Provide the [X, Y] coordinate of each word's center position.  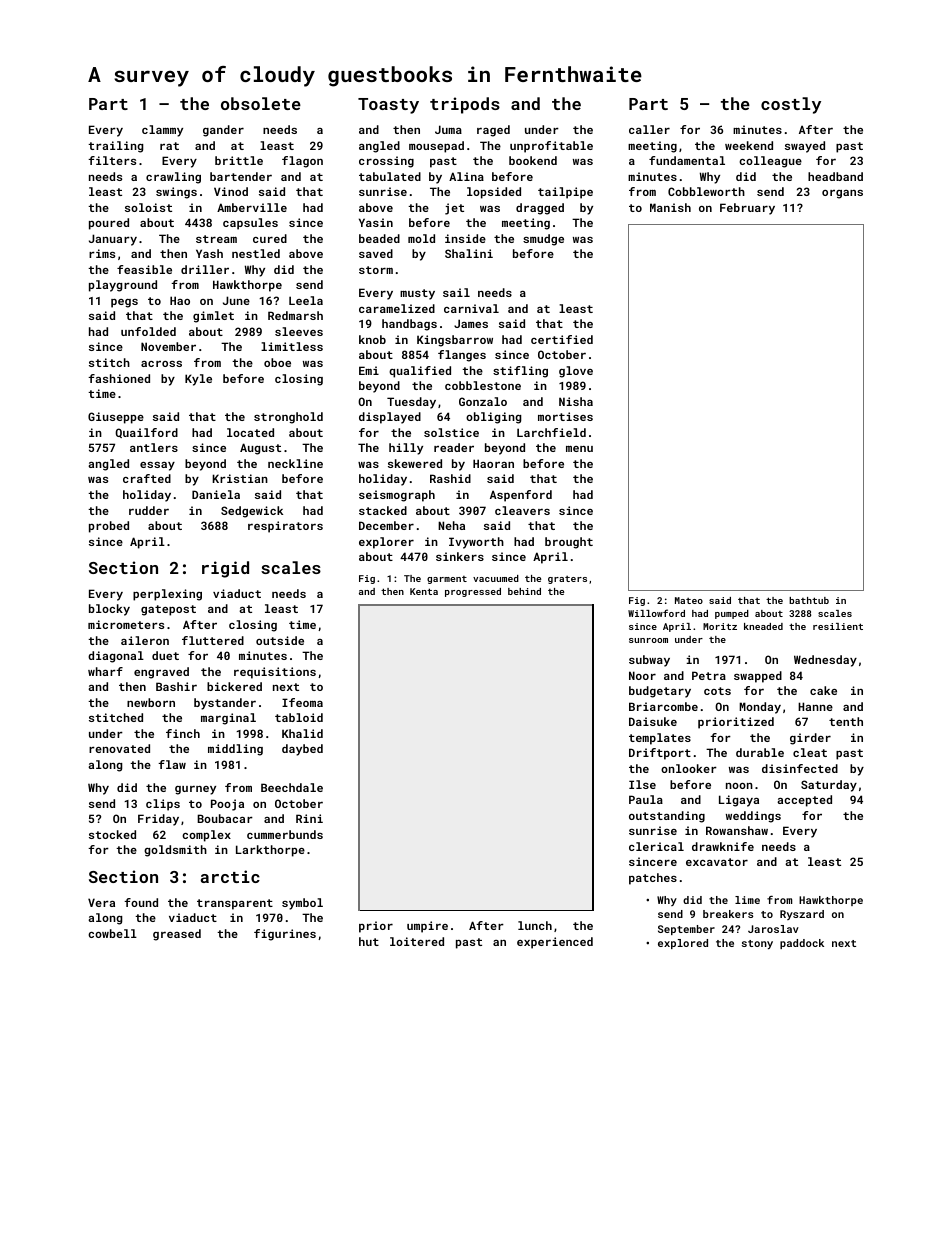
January [113, 240]
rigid [225, 569]
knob [372, 339]
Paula [646, 799]
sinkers [460, 556]
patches [653, 879]
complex [206, 836]
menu [579, 449]
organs [842, 194]
